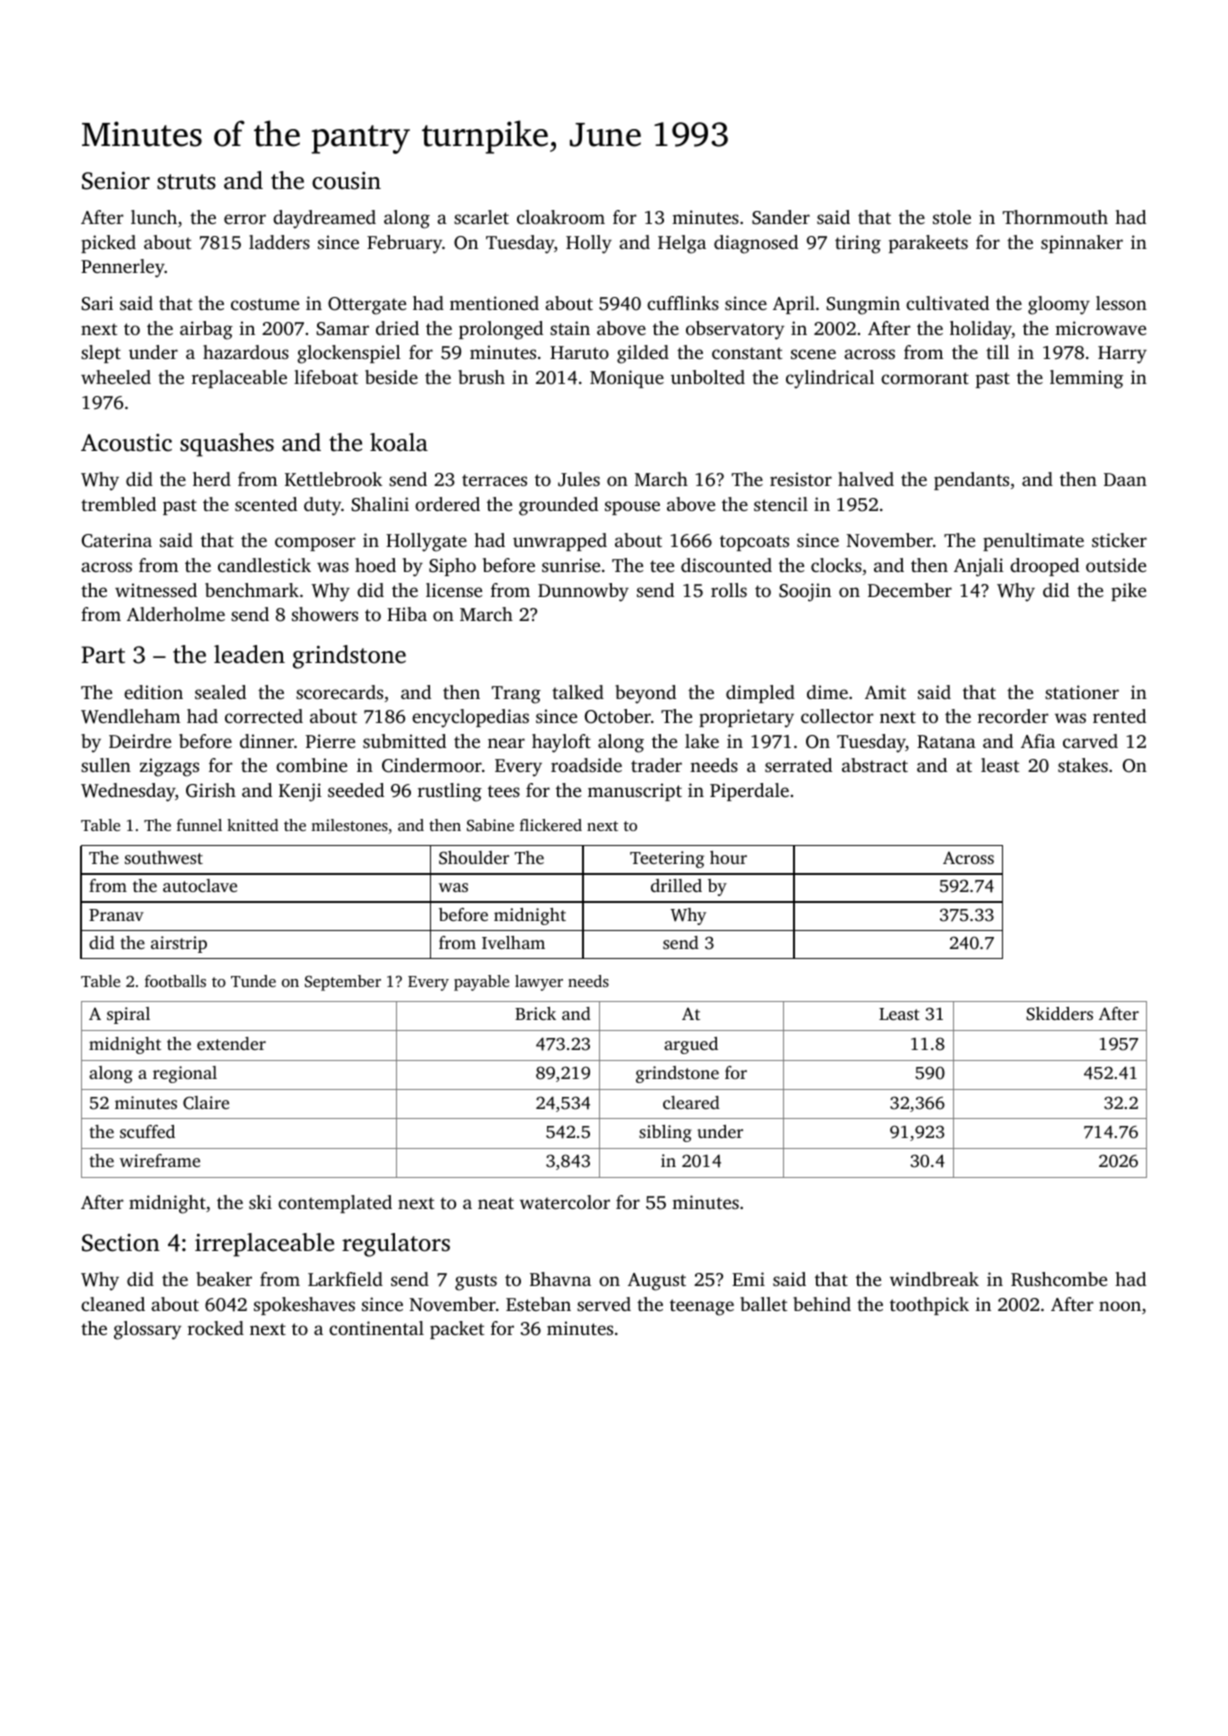 The width and height of the screenshot is (1228, 1736). I want to click on contemplated, so click(335, 1204).
